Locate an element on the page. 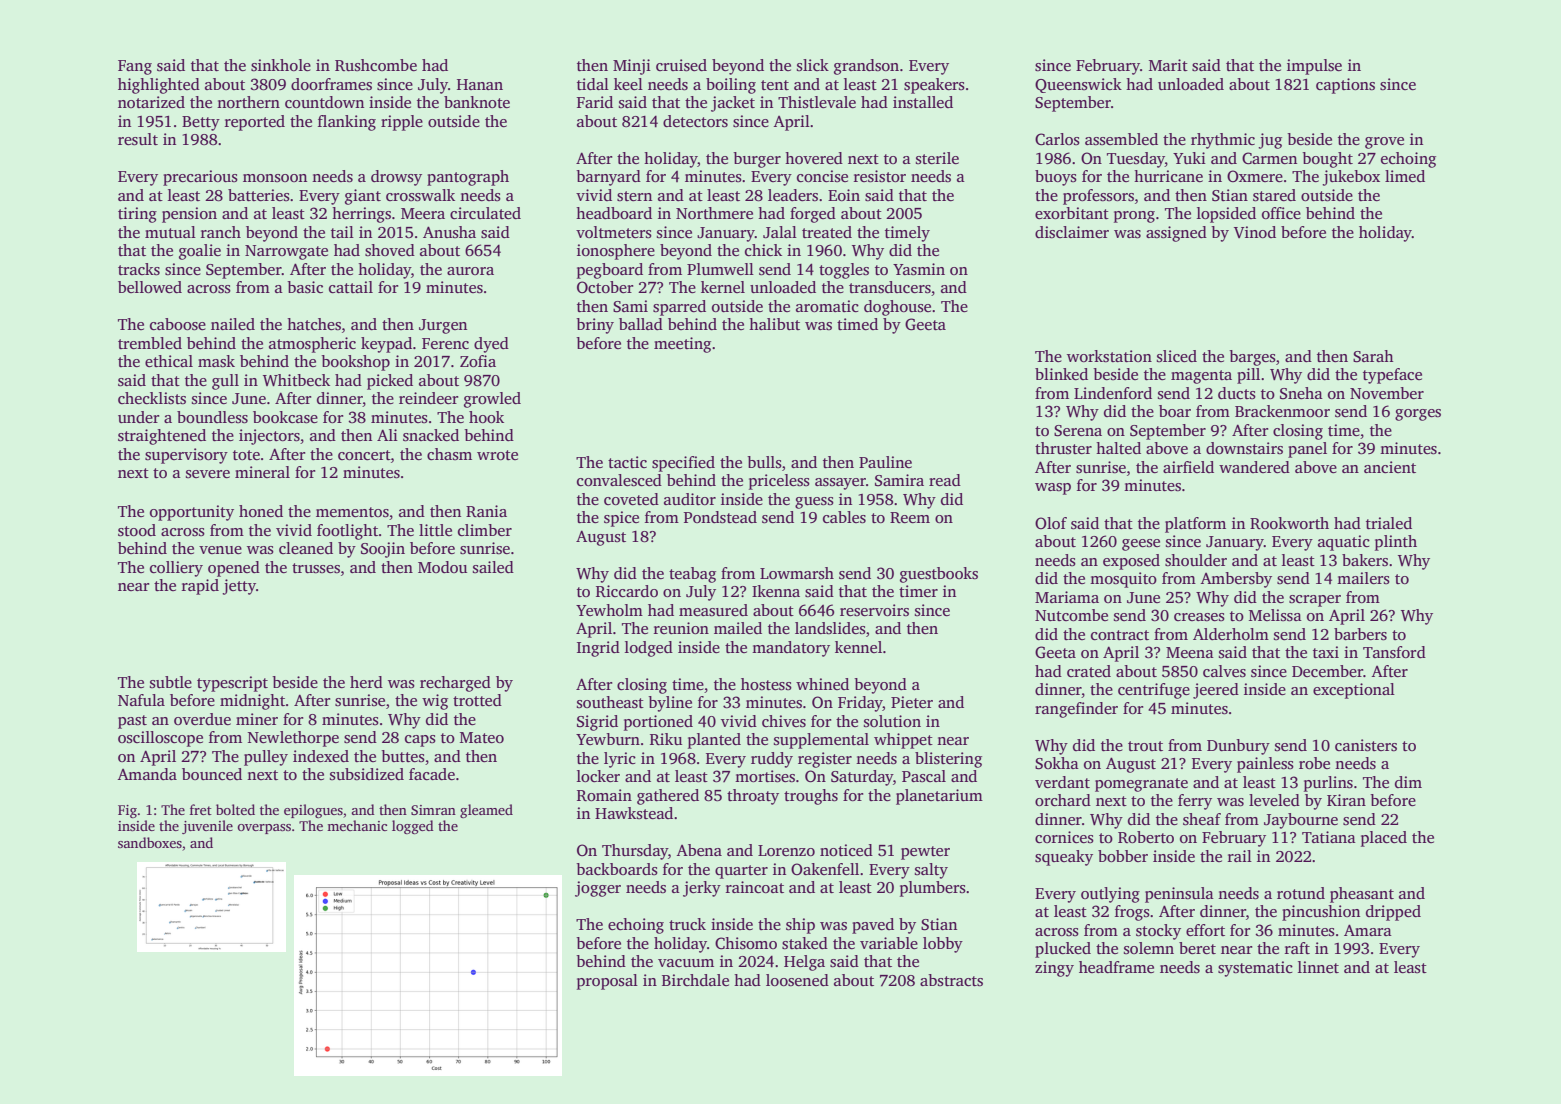 The height and width of the page is (1104, 1561). Fang is located at coordinates (135, 67).
